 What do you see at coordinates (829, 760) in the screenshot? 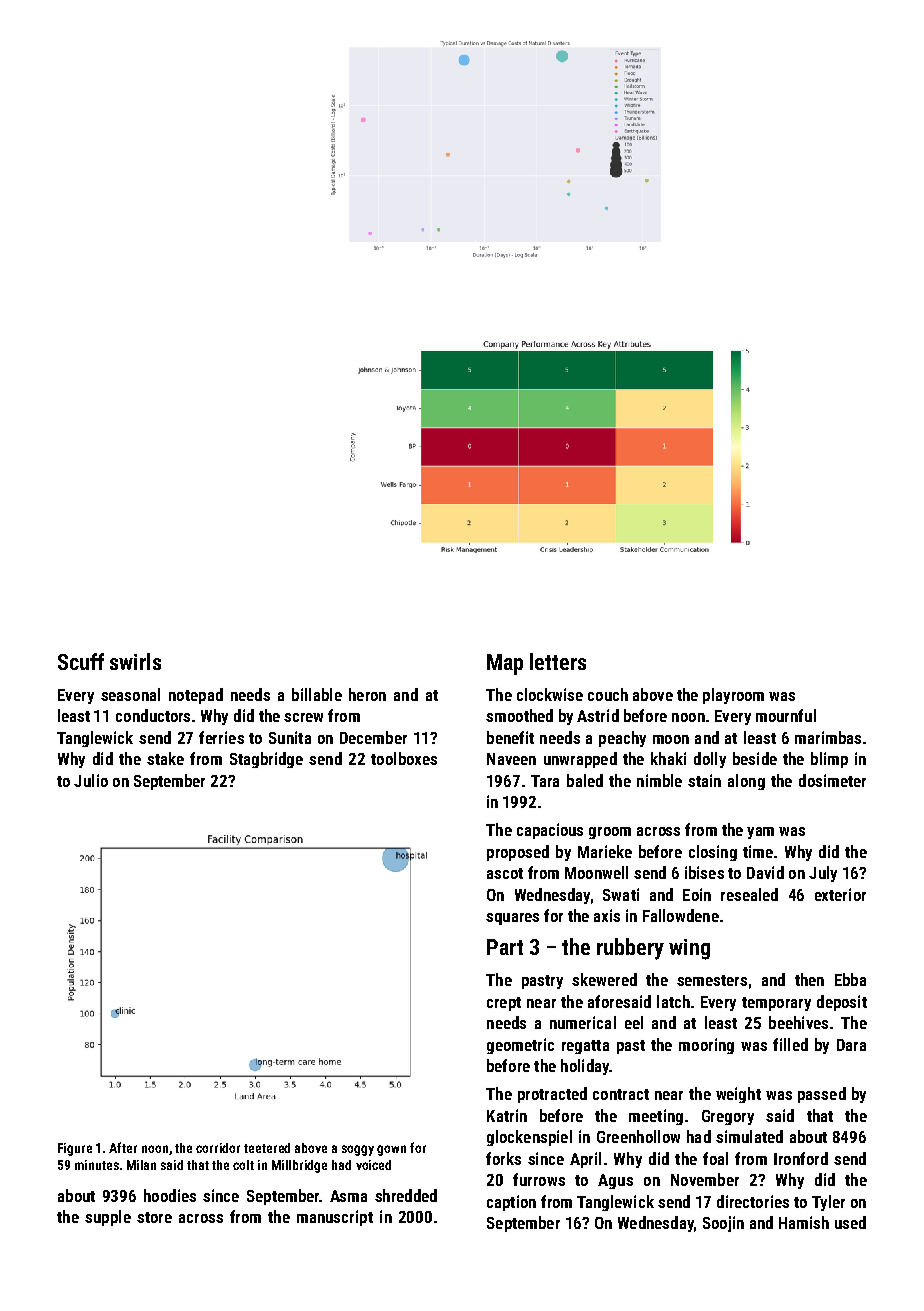
I see `blimp` at bounding box center [829, 760].
